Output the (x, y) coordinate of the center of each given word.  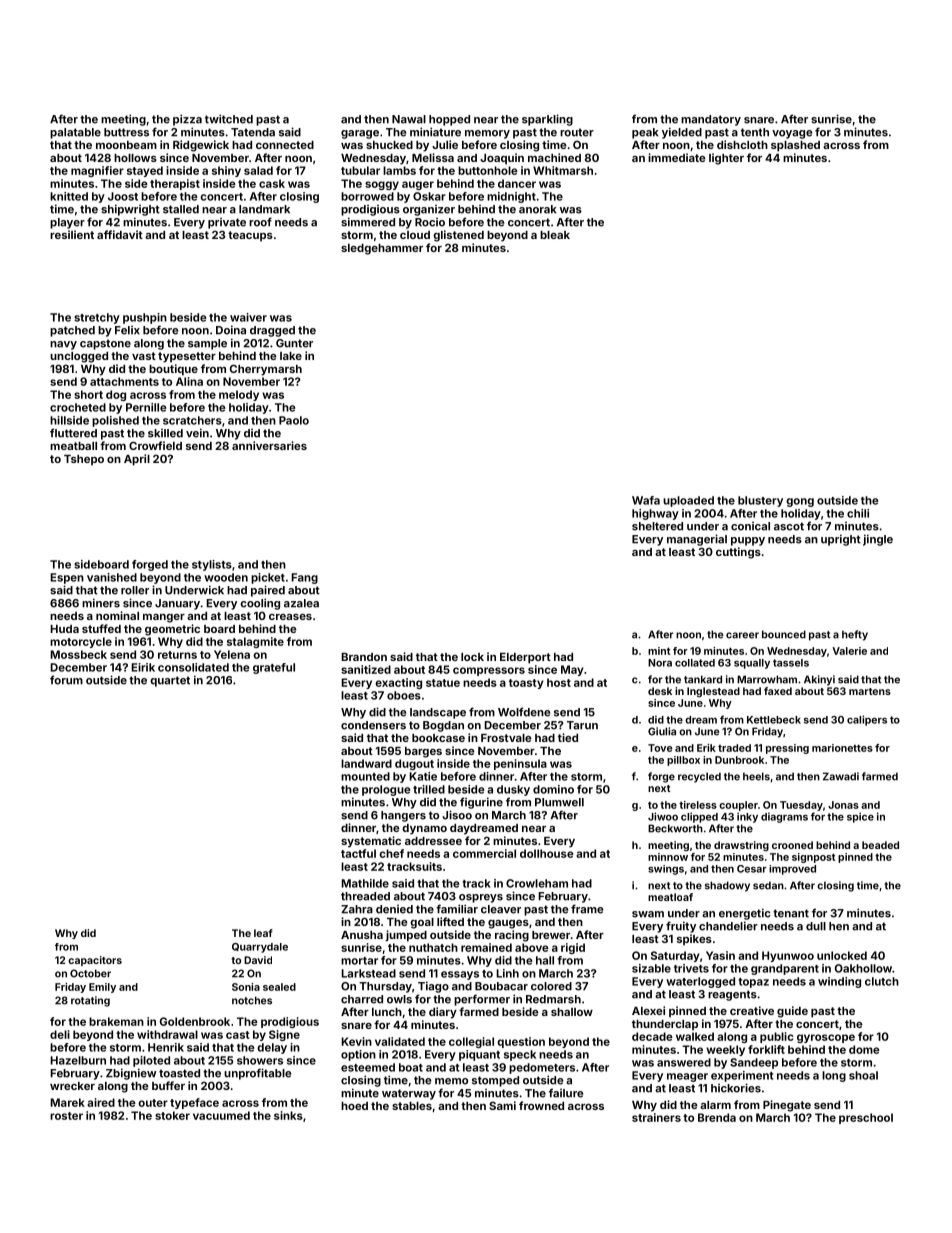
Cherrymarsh (266, 370)
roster (66, 1116)
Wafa (646, 500)
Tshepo (84, 460)
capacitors (95, 961)
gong (800, 502)
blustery (760, 501)
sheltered (657, 526)
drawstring (741, 846)
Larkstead (368, 973)
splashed (795, 146)
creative (752, 1010)
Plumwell (559, 802)
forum (66, 680)
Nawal (409, 119)
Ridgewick (201, 146)
